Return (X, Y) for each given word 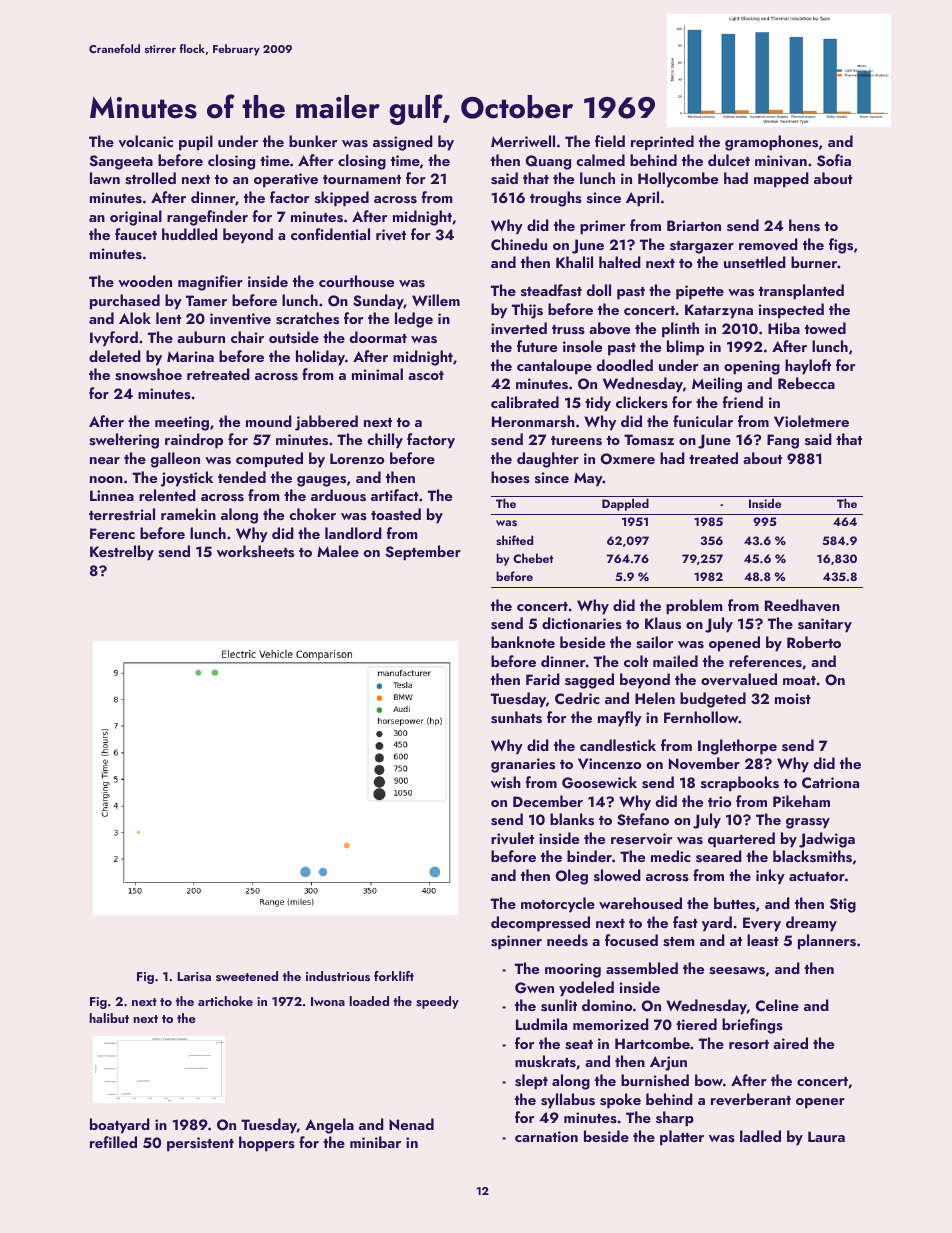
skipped (342, 199)
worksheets (255, 551)
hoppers (267, 1144)
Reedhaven (802, 605)
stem (679, 942)
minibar (375, 1142)
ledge (414, 320)
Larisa (194, 976)
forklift (394, 976)
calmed (600, 160)
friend (743, 402)
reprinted (662, 143)
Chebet (533, 558)
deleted (115, 356)
